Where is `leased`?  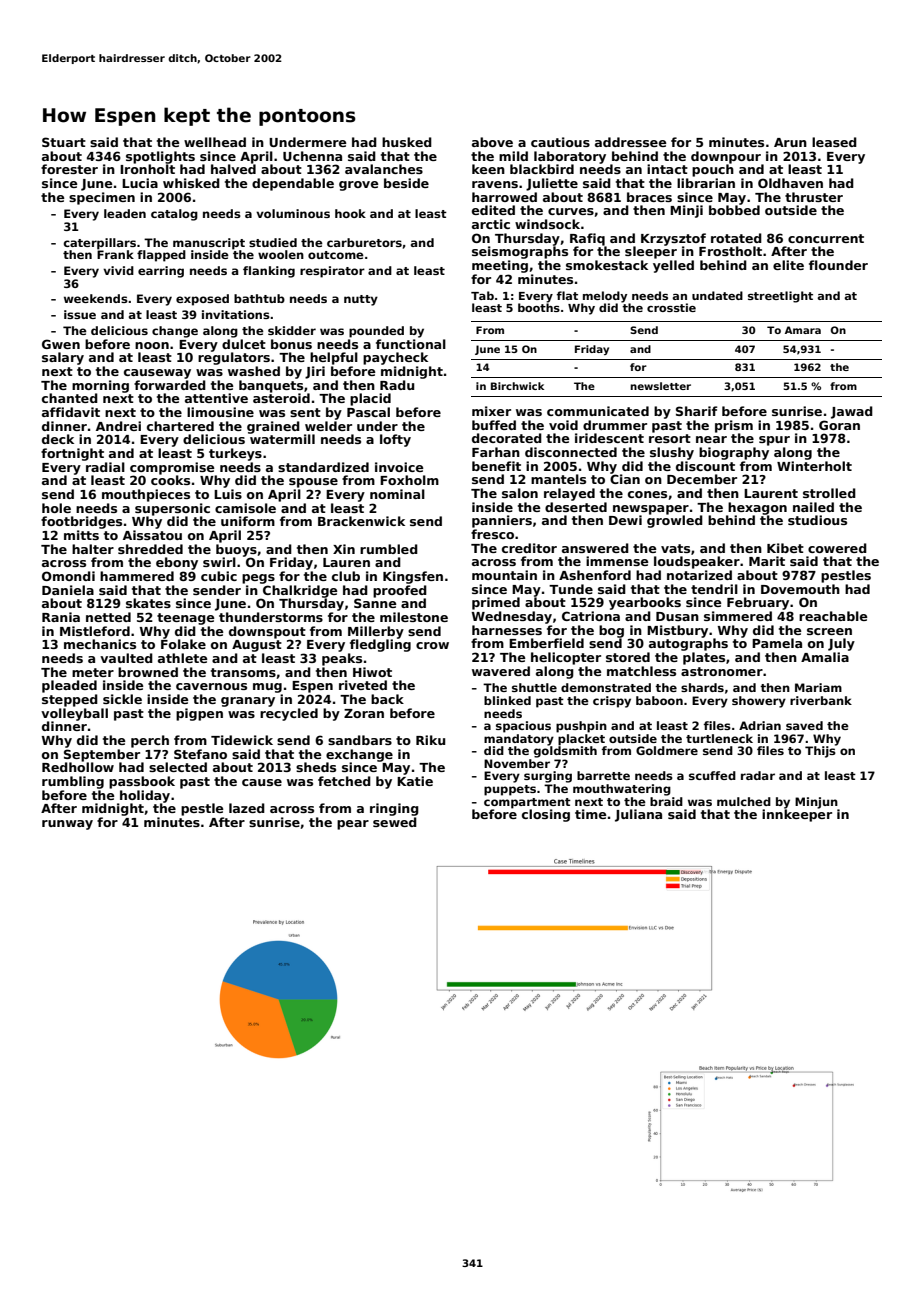 leased is located at coordinates (834, 142).
